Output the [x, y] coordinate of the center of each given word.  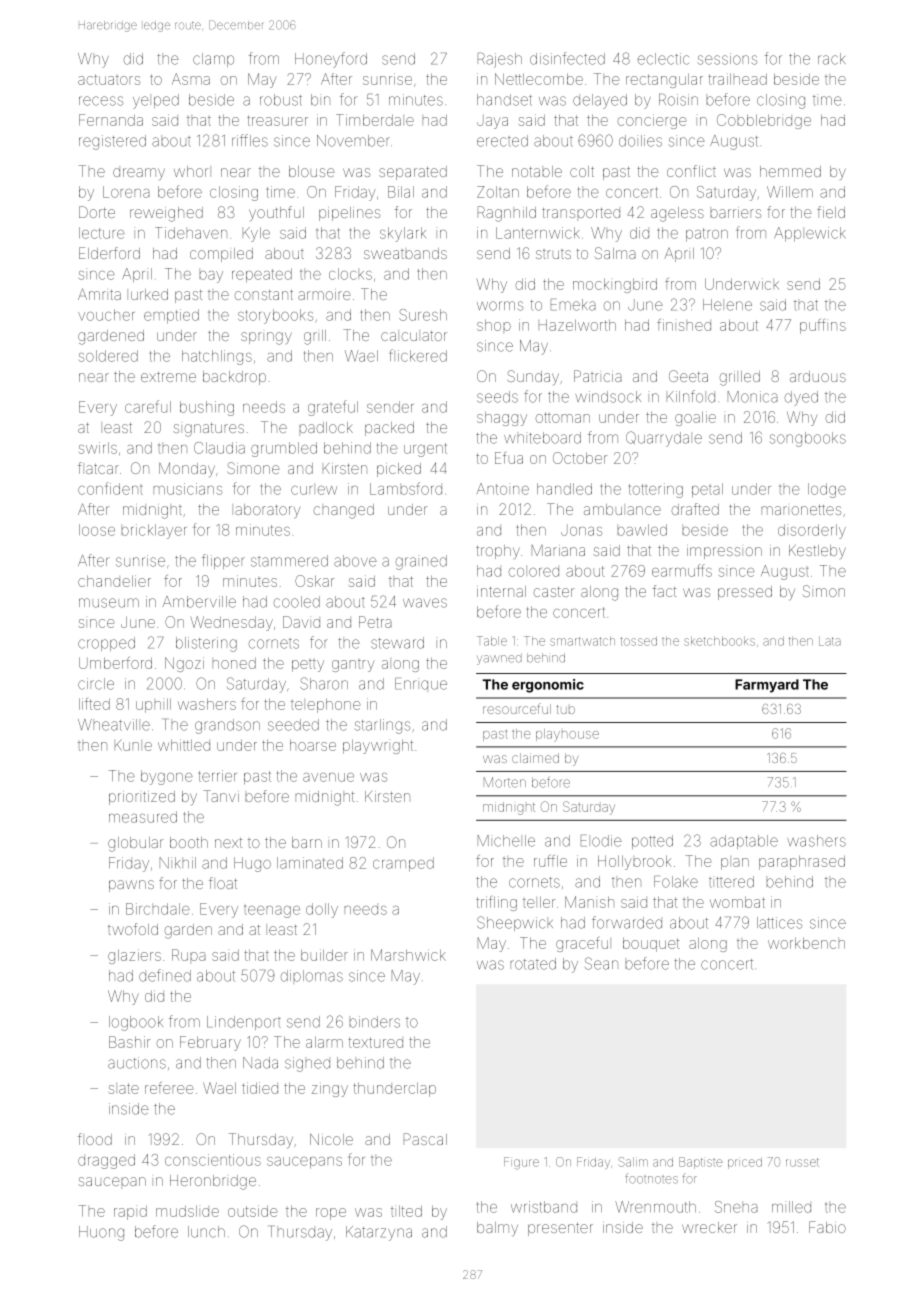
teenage [272, 911]
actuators [109, 79]
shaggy [502, 418]
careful [148, 406]
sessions [727, 59]
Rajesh [500, 60]
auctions [137, 1063]
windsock [608, 397]
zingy [330, 1089]
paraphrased [802, 862]
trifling [496, 903]
